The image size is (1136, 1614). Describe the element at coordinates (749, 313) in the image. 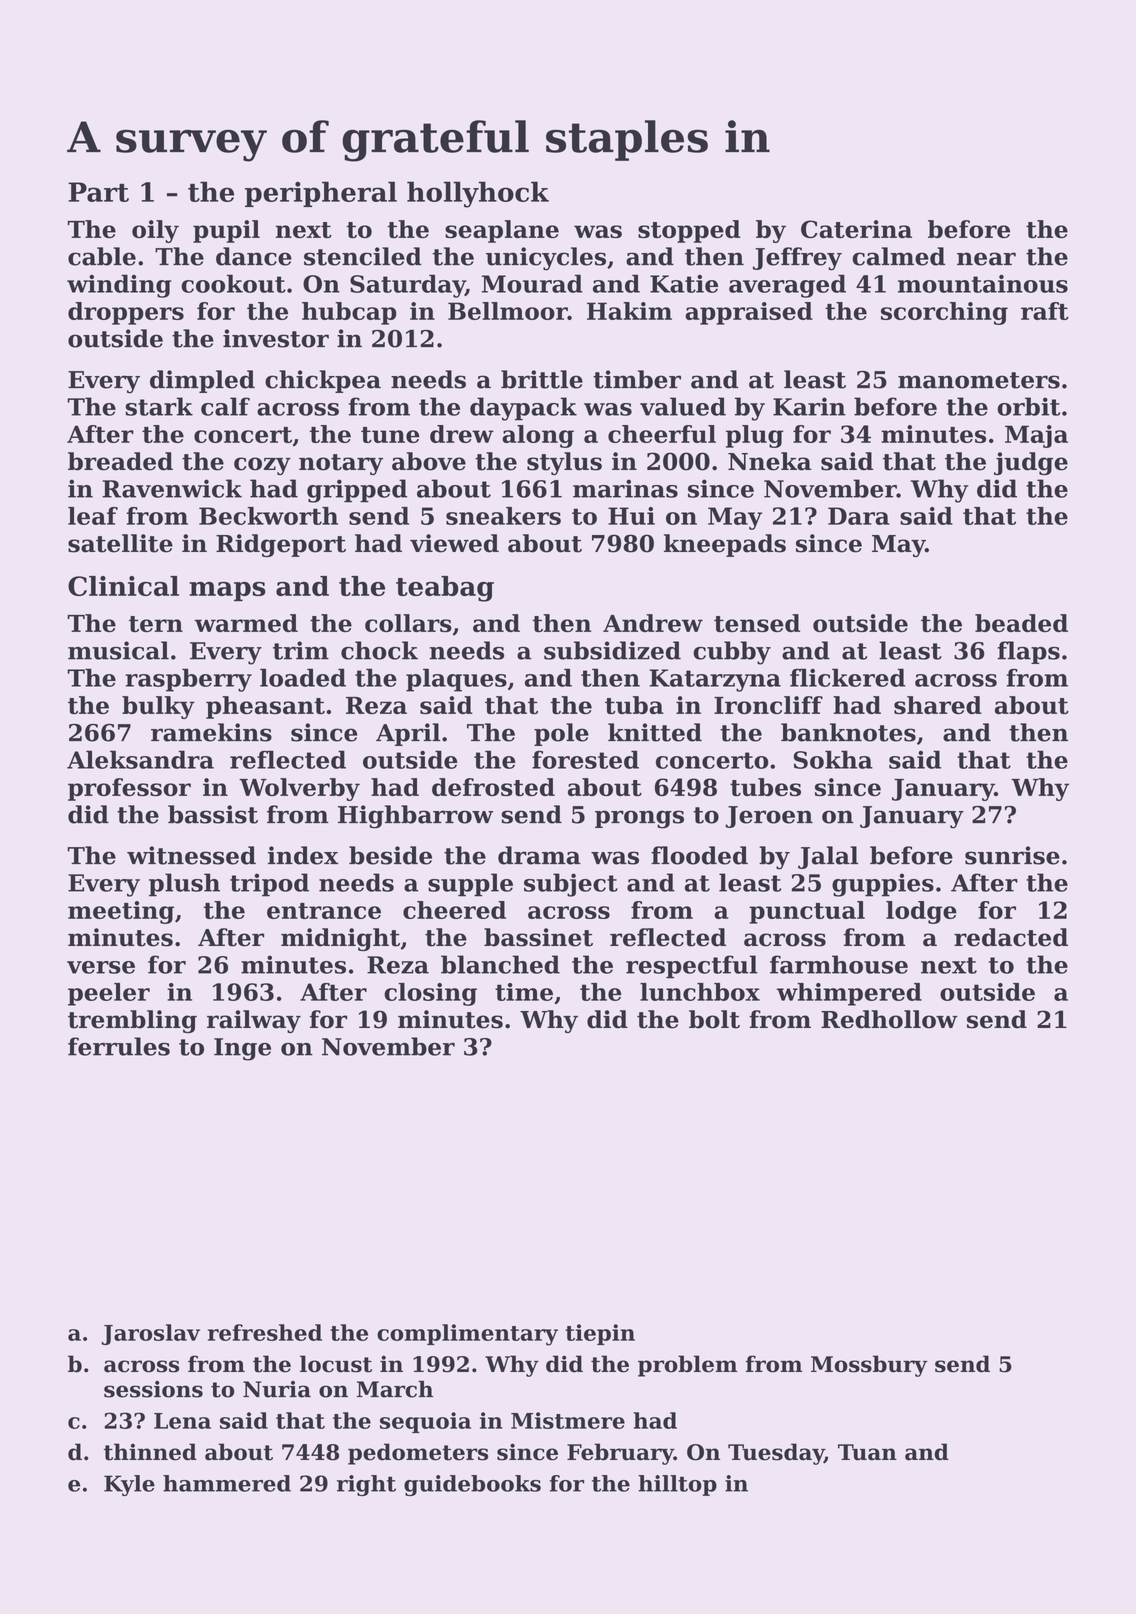

I see `appraised` at that location.
